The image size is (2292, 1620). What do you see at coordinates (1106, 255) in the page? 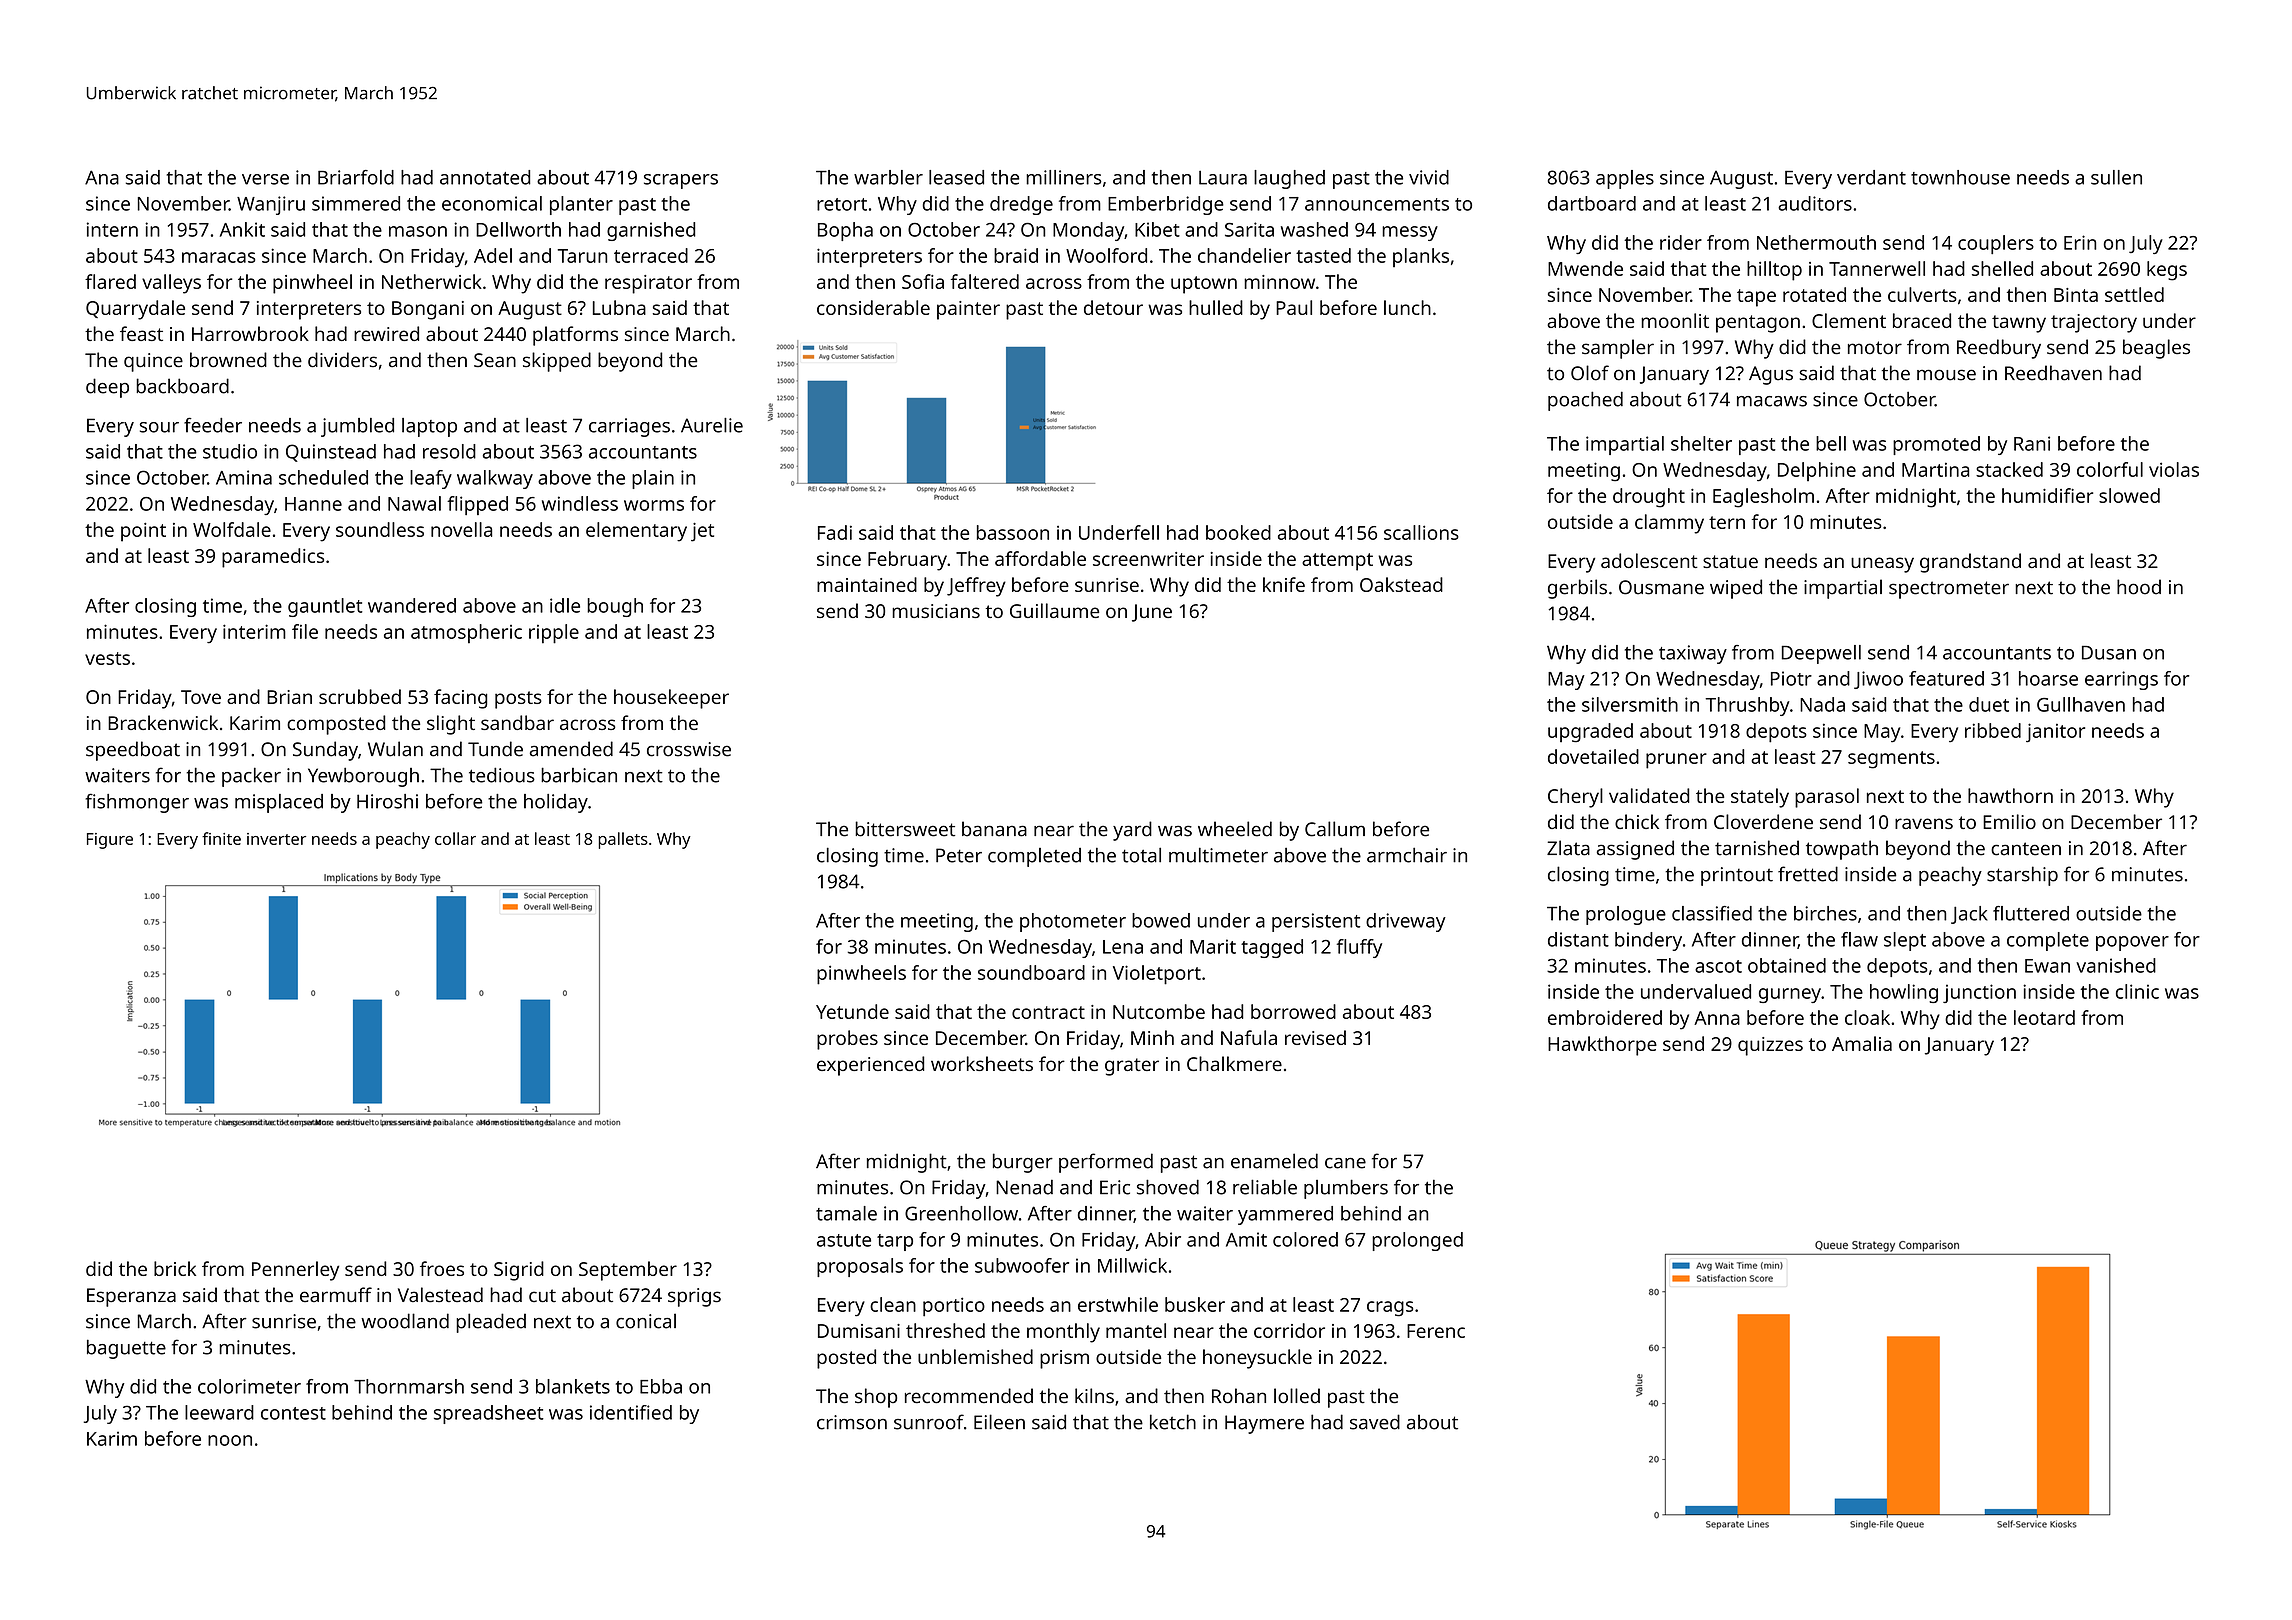
I see `Woolford` at bounding box center [1106, 255].
